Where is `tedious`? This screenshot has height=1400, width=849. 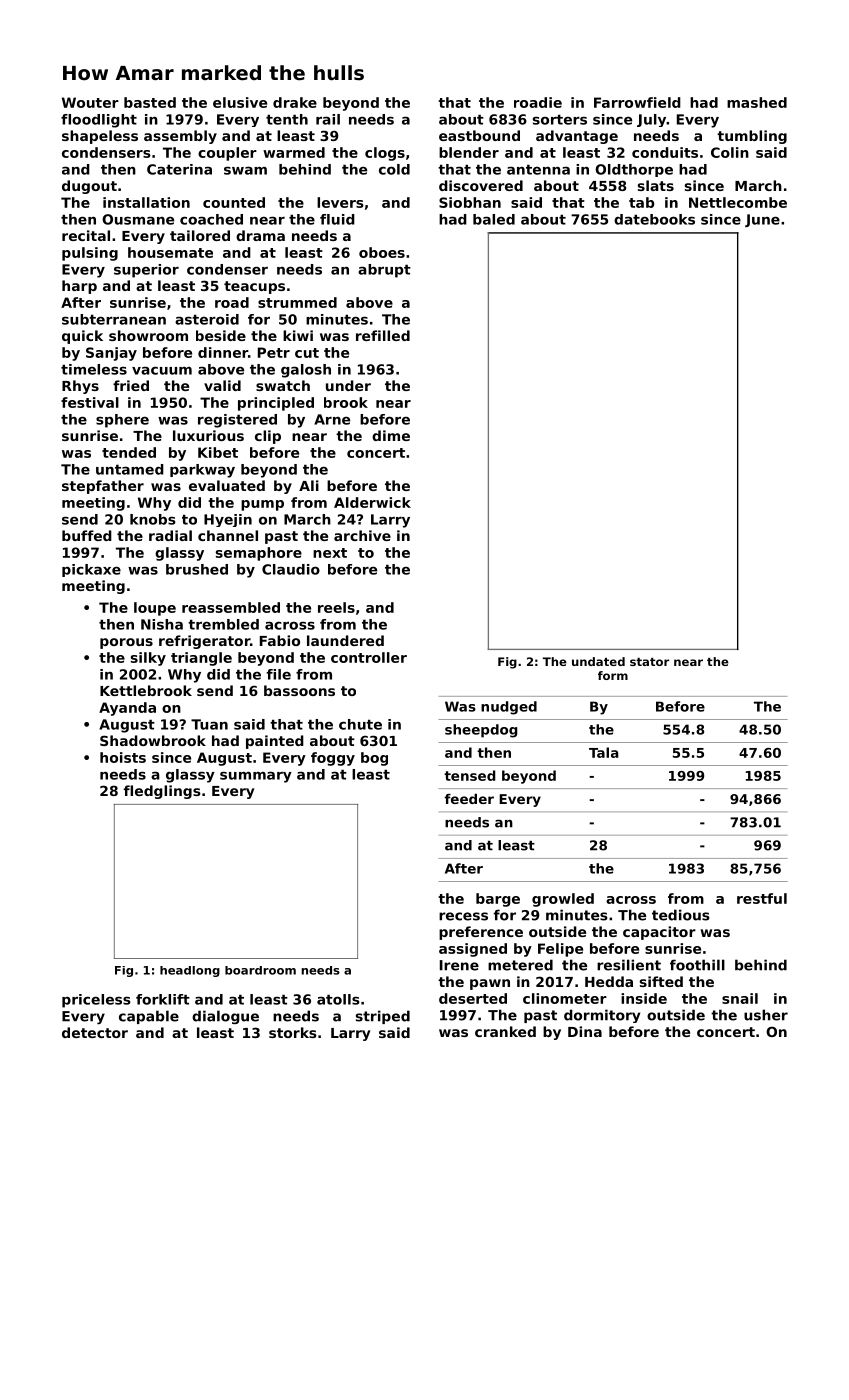
tedious is located at coordinates (681, 915).
